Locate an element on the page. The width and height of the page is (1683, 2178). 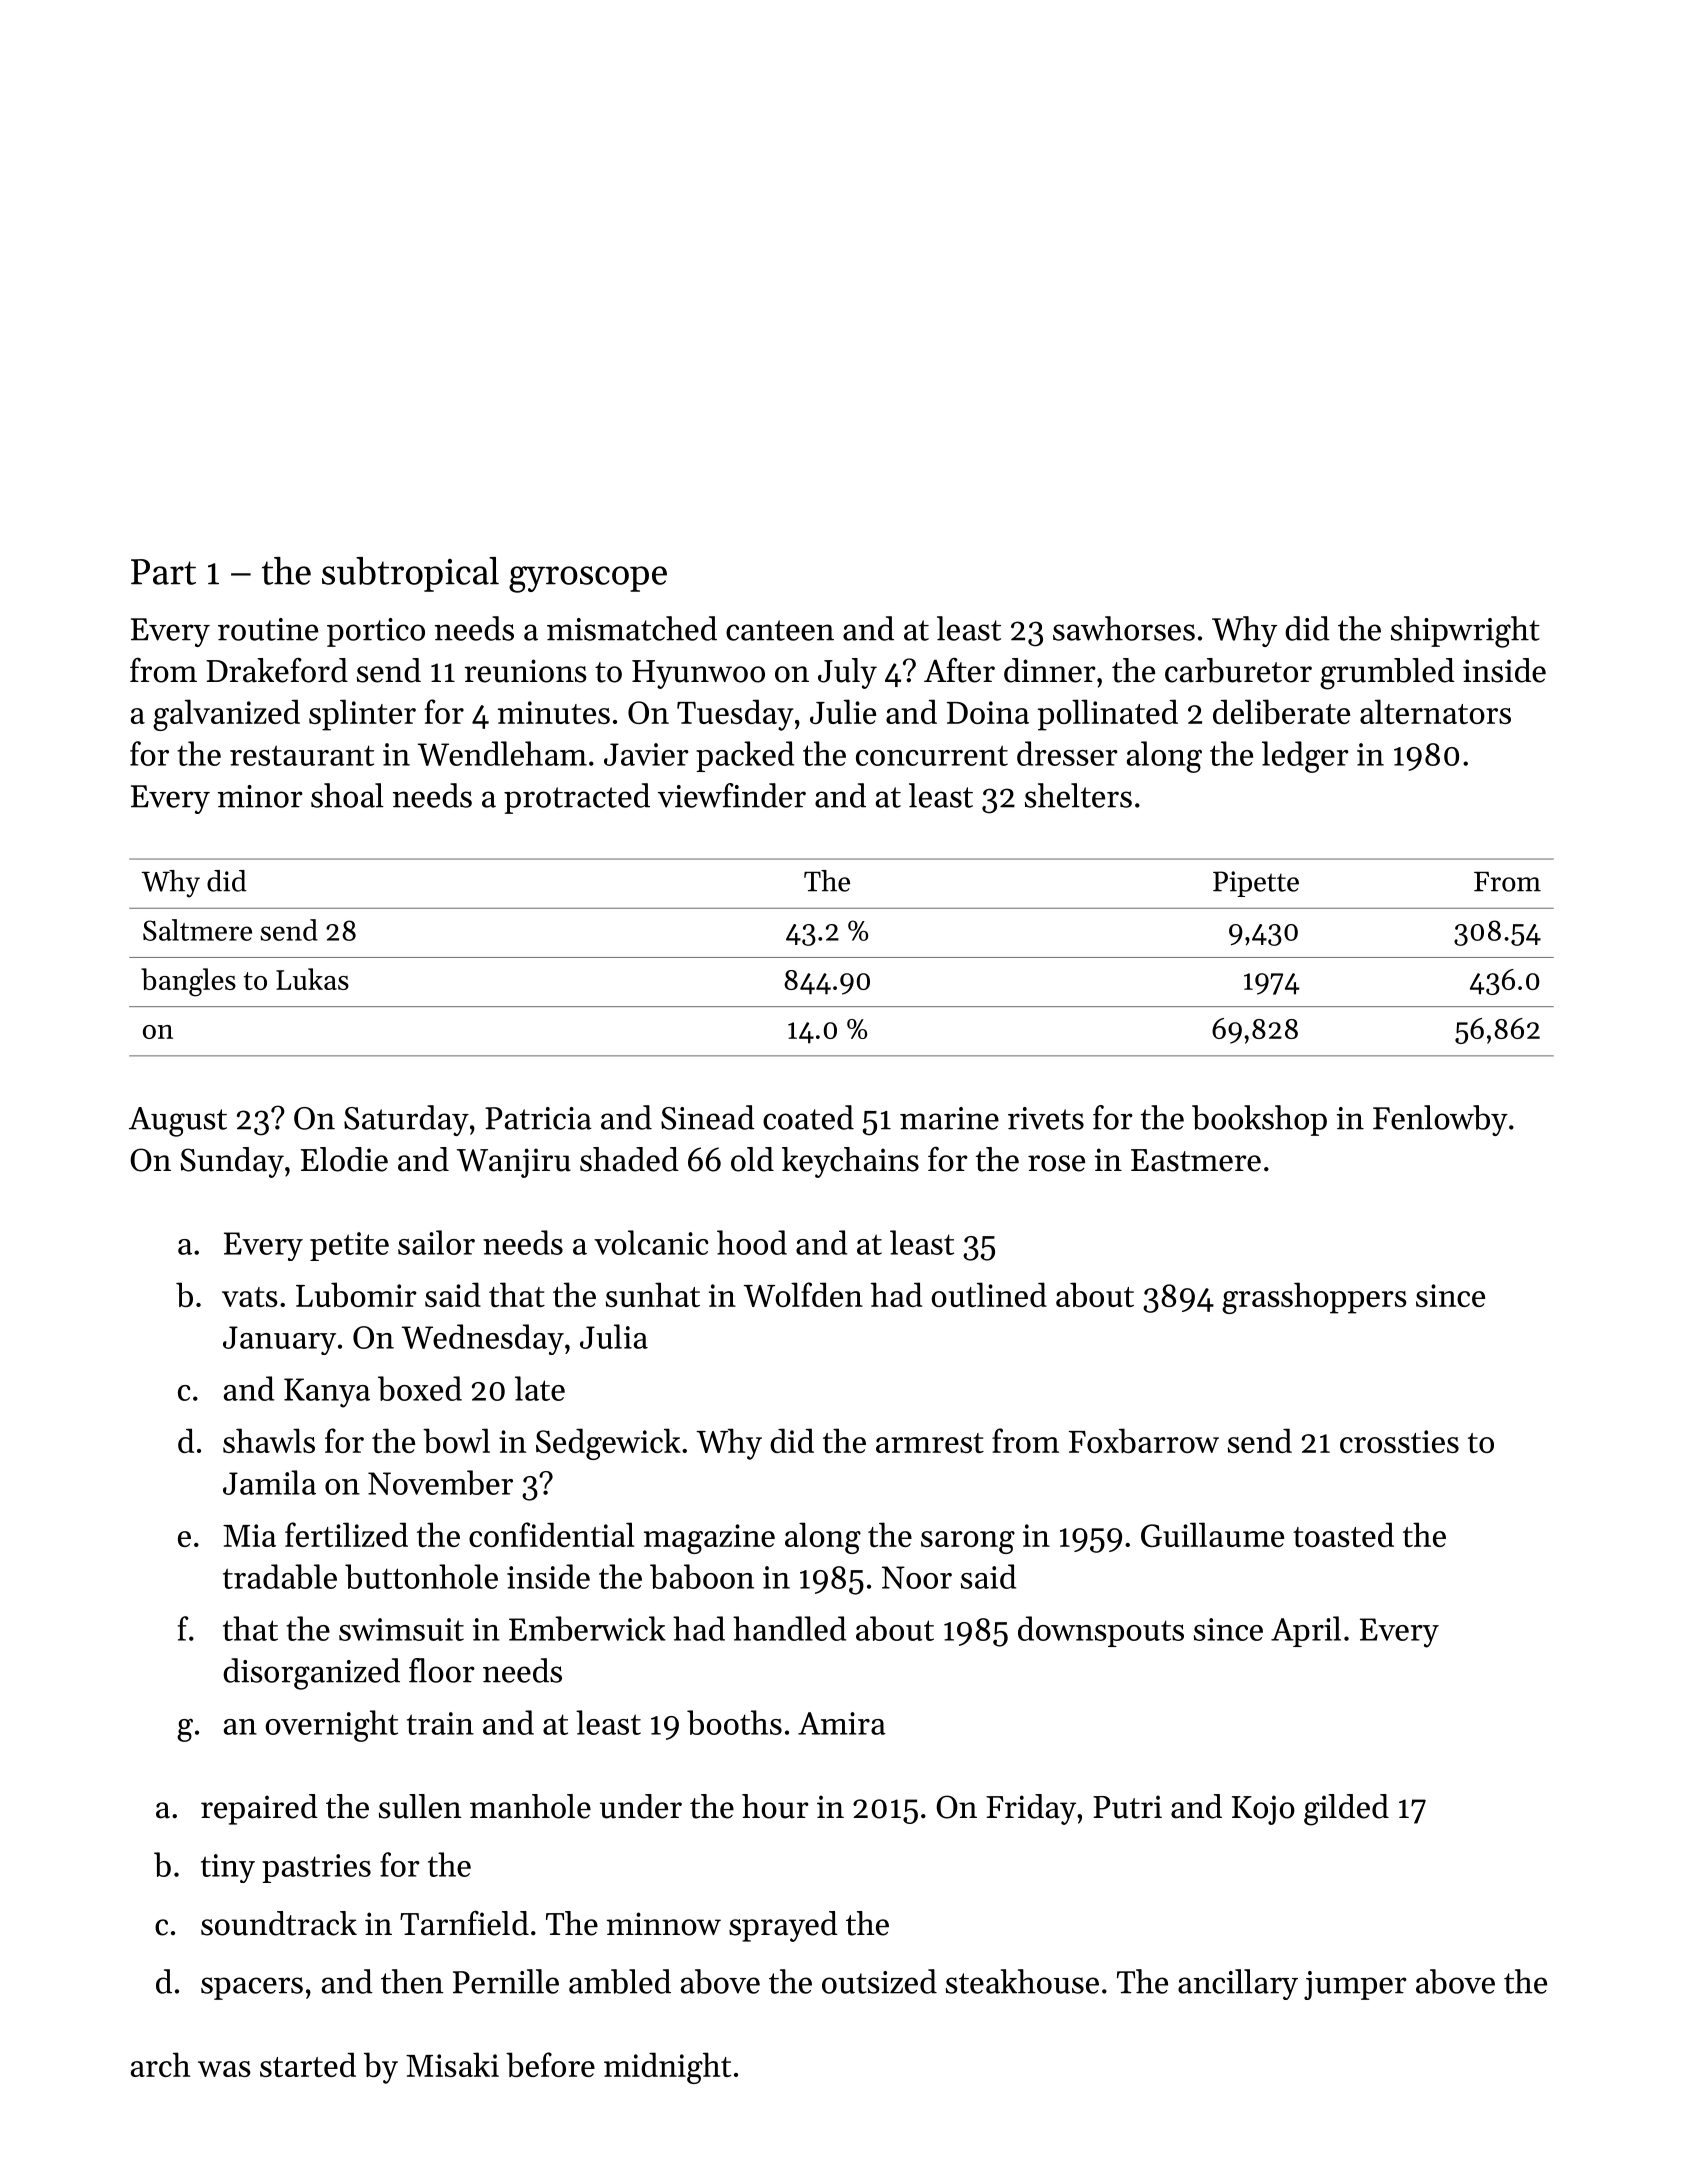
arch is located at coordinates (160, 2064).
